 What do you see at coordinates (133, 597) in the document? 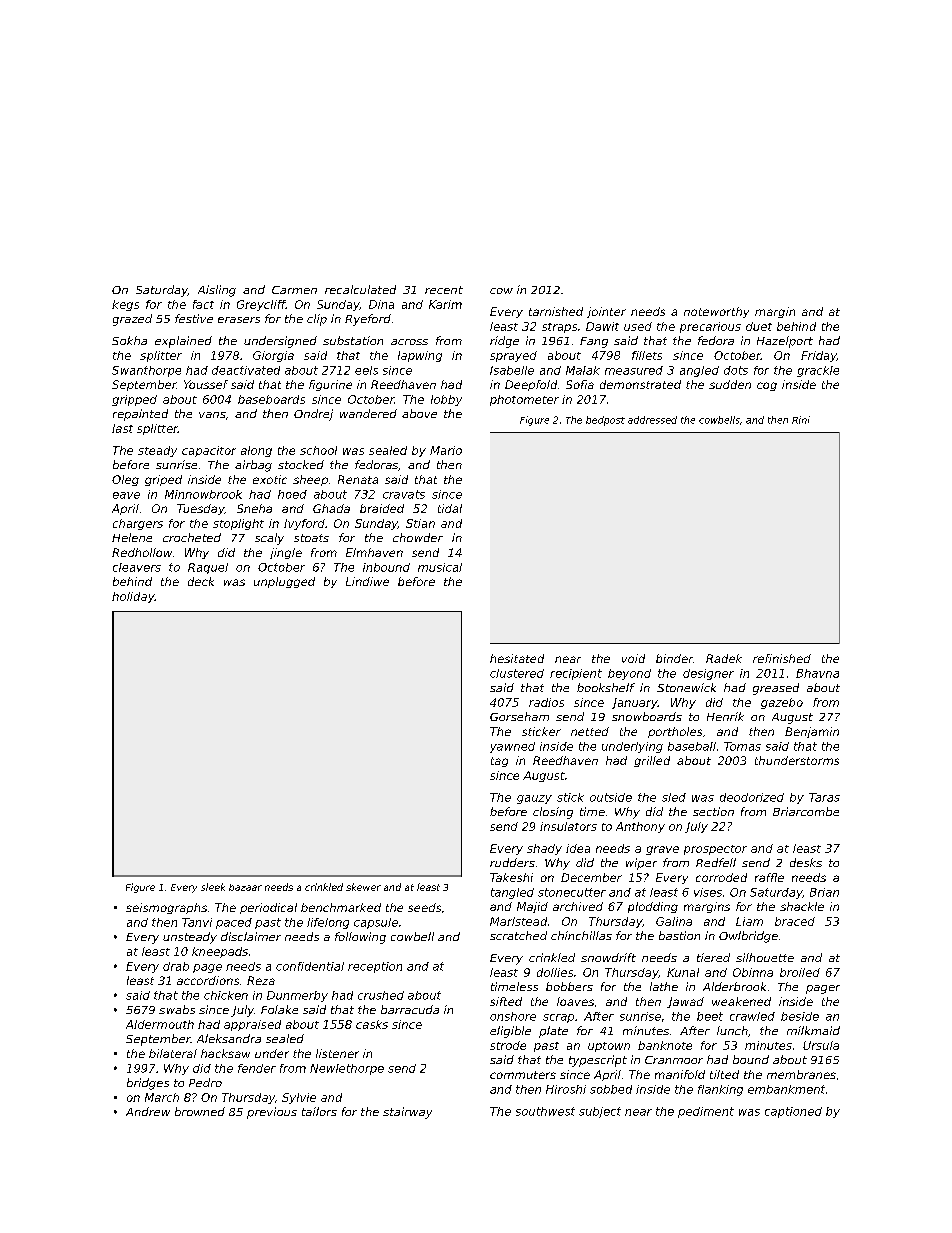
I see `holiday` at bounding box center [133, 597].
